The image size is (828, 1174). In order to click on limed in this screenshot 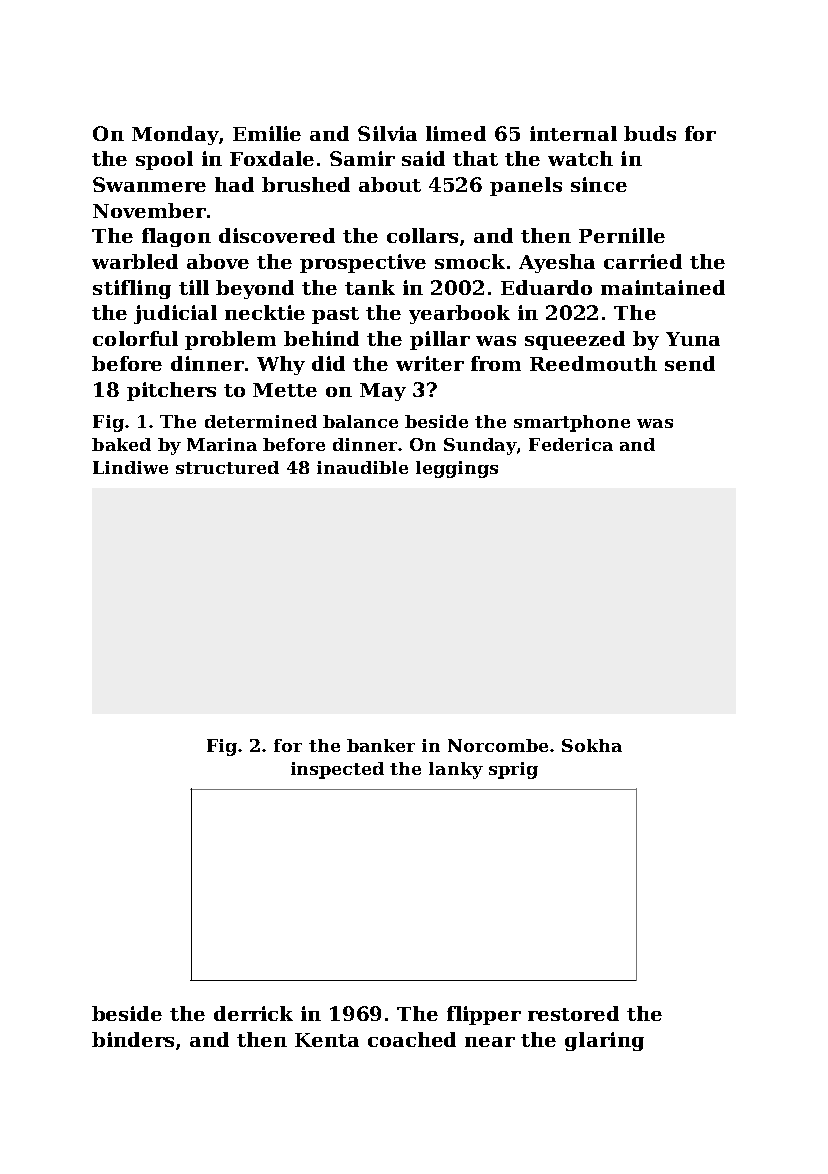, I will do `click(456, 133)`.
